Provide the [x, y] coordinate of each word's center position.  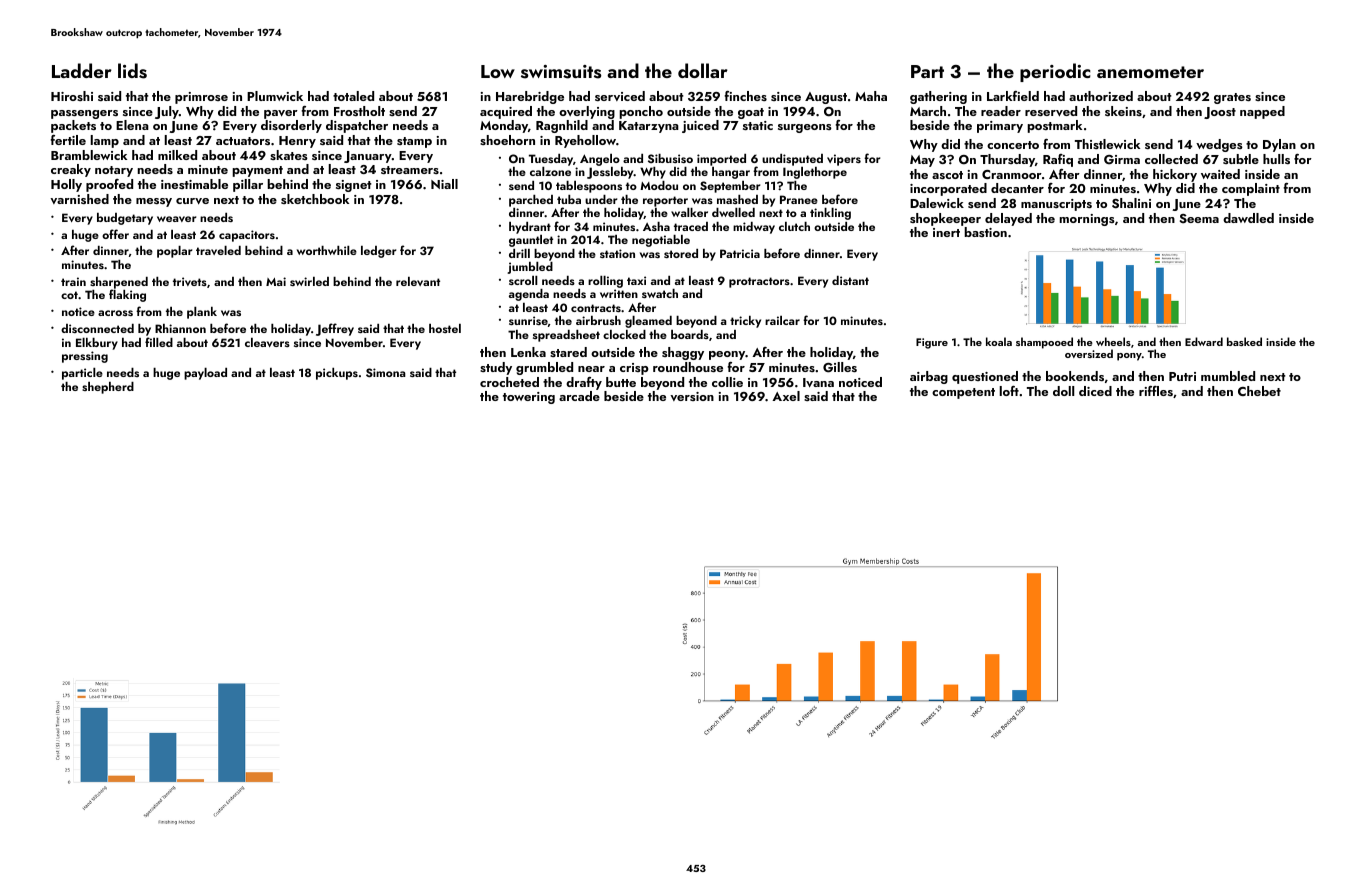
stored [681, 253]
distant [850, 280]
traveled [218, 250]
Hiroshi [72, 96]
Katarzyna [649, 127]
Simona [386, 373]
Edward [1204, 341]
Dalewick [937, 203]
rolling [605, 282]
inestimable [194, 184]
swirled [309, 281]
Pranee [799, 199]
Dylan [1279, 145]
